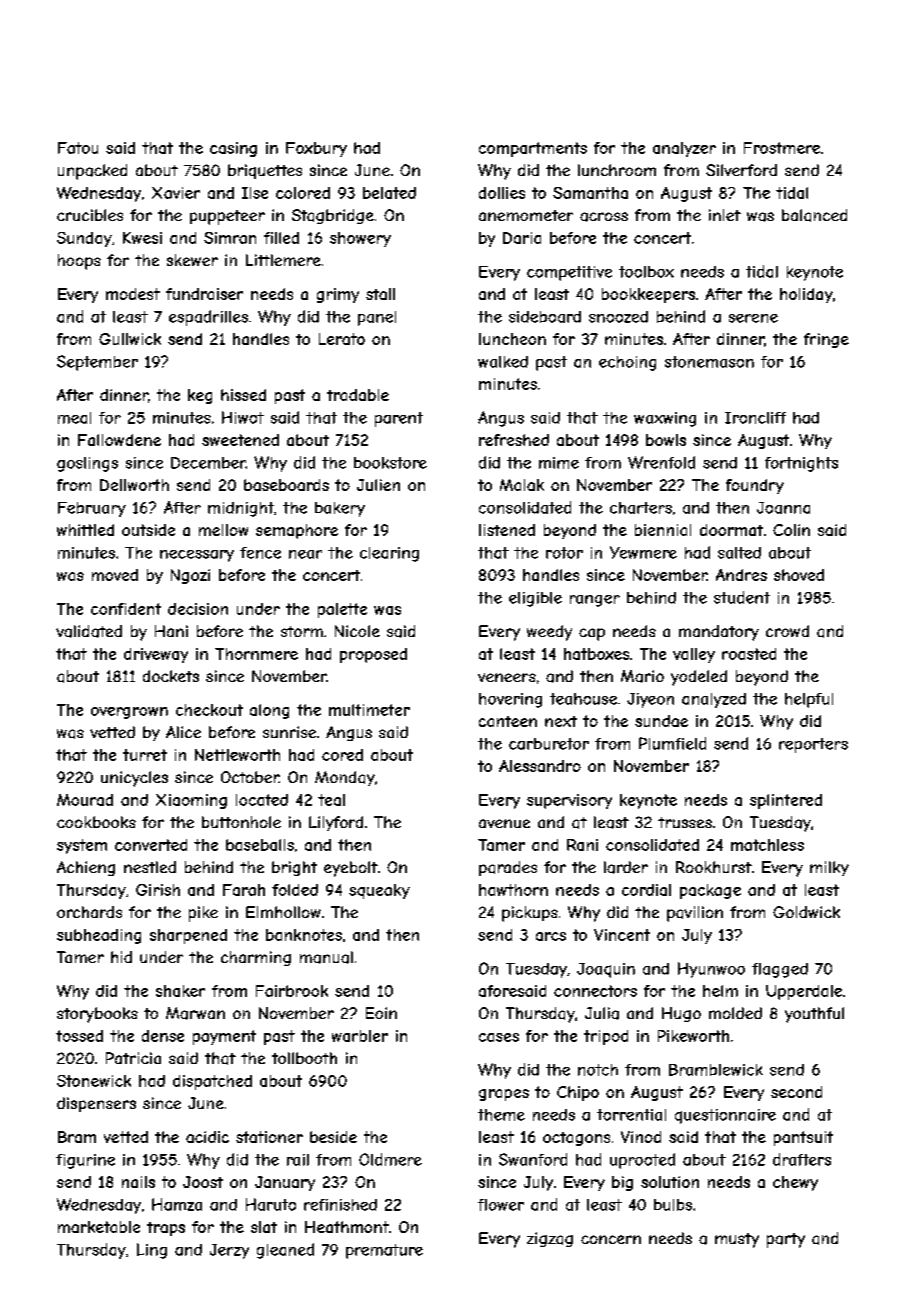  What do you see at coordinates (782, 148) in the document?
I see `Frostmere` at bounding box center [782, 148].
